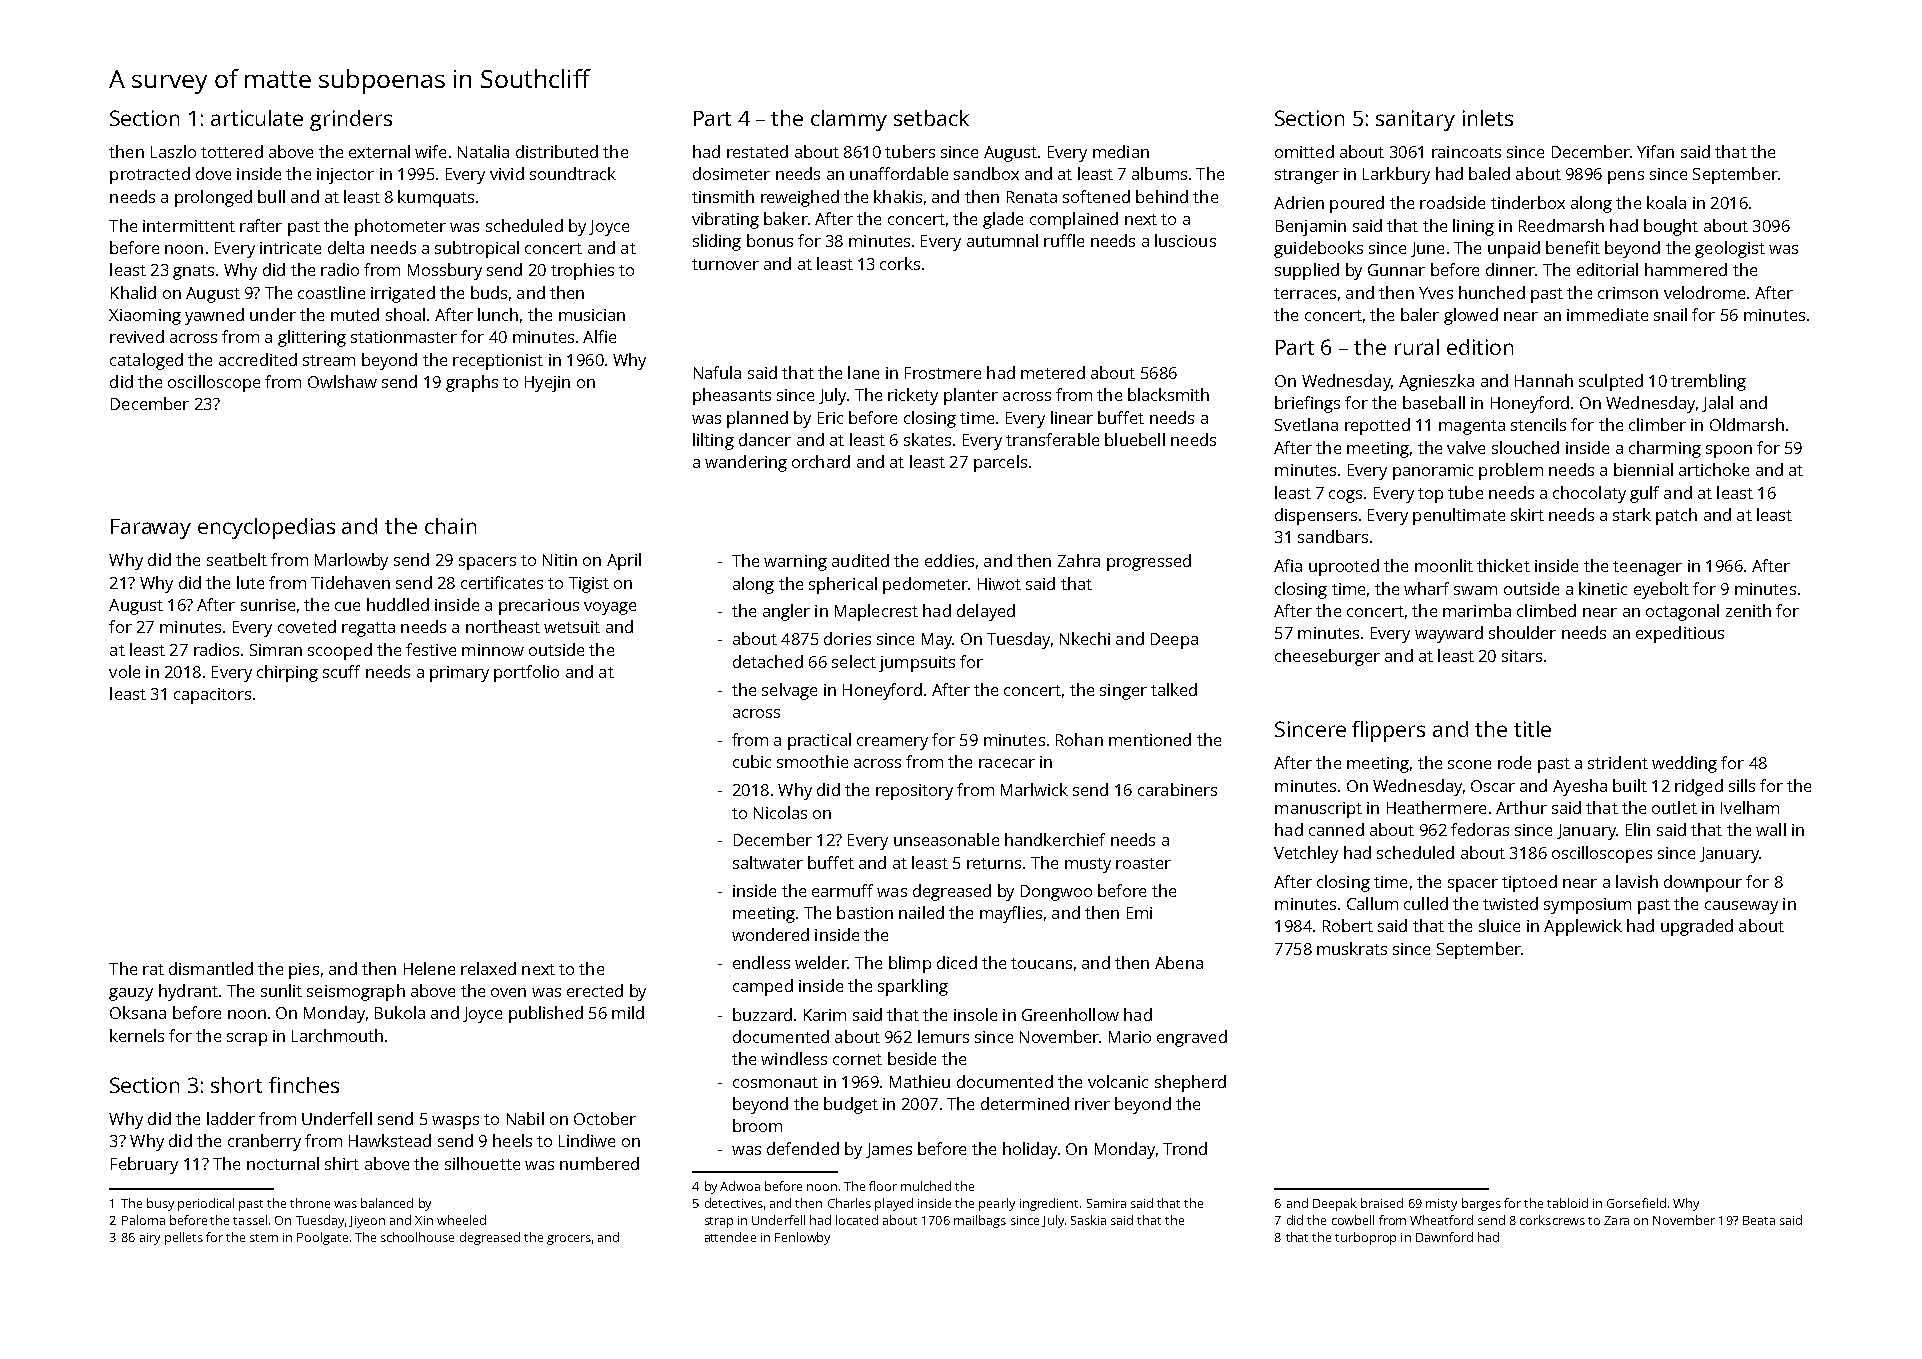  Describe the element at coordinates (124, 671) in the page. I see `vole` at that location.
